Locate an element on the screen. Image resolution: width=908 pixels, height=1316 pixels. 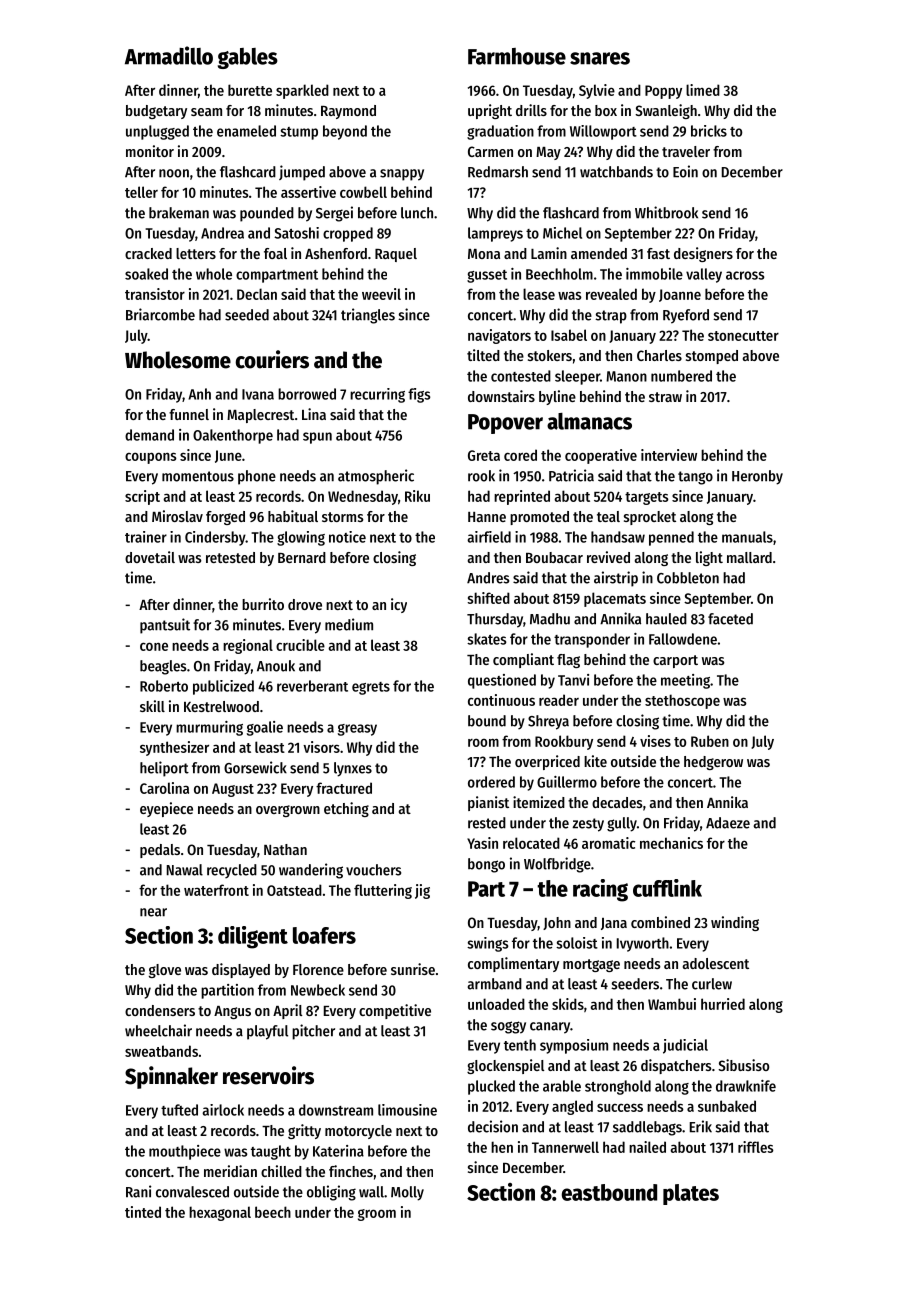
Raquel is located at coordinates (396, 255).
